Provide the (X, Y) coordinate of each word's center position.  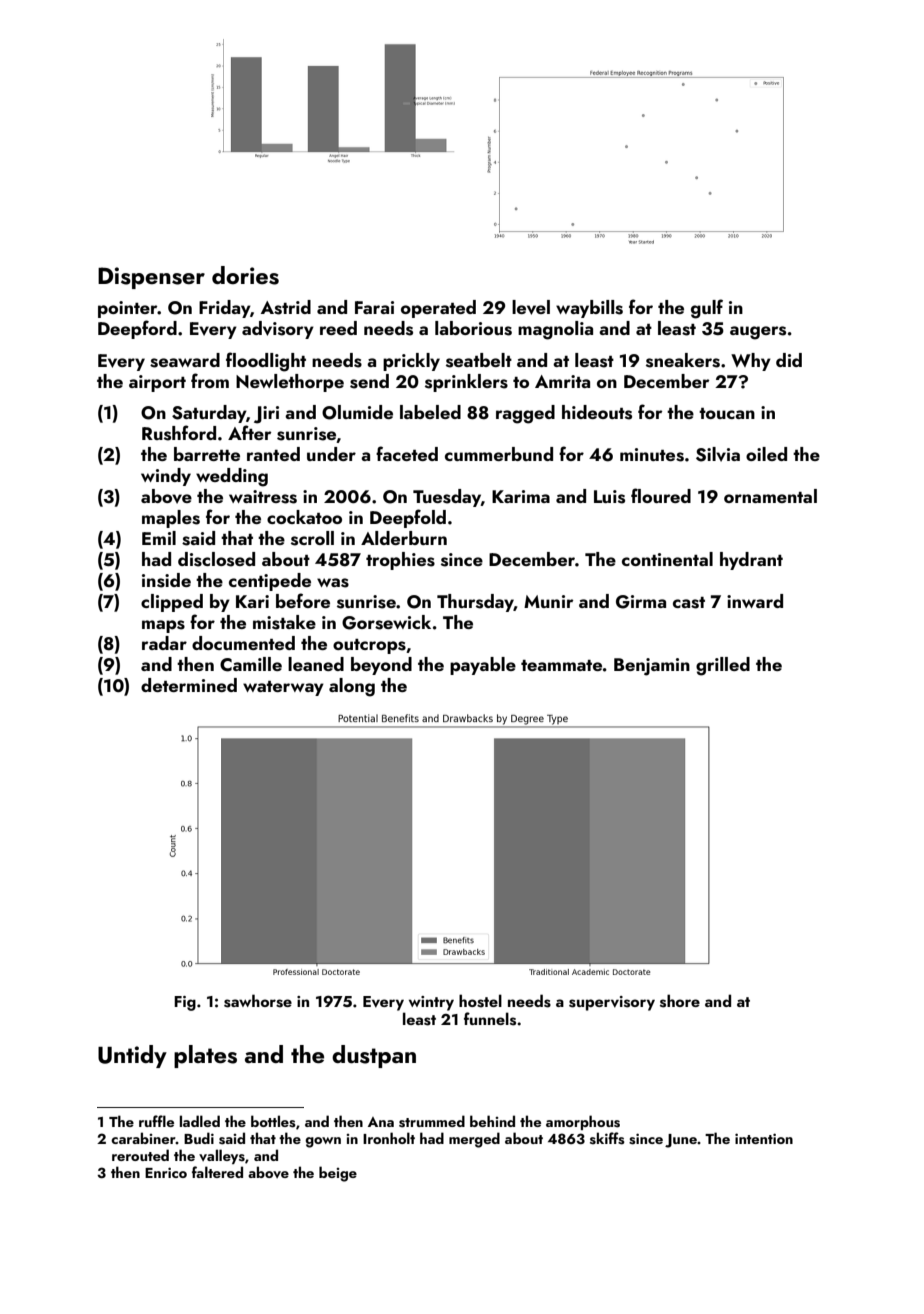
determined (189, 685)
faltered (217, 1172)
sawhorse (258, 1001)
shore (680, 1001)
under (331, 454)
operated (438, 309)
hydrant (751, 561)
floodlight (266, 362)
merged (474, 1140)
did (789, 360)
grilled (723, 666)
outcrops (369, 646)
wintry (431, 1003)
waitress (263, 497)
